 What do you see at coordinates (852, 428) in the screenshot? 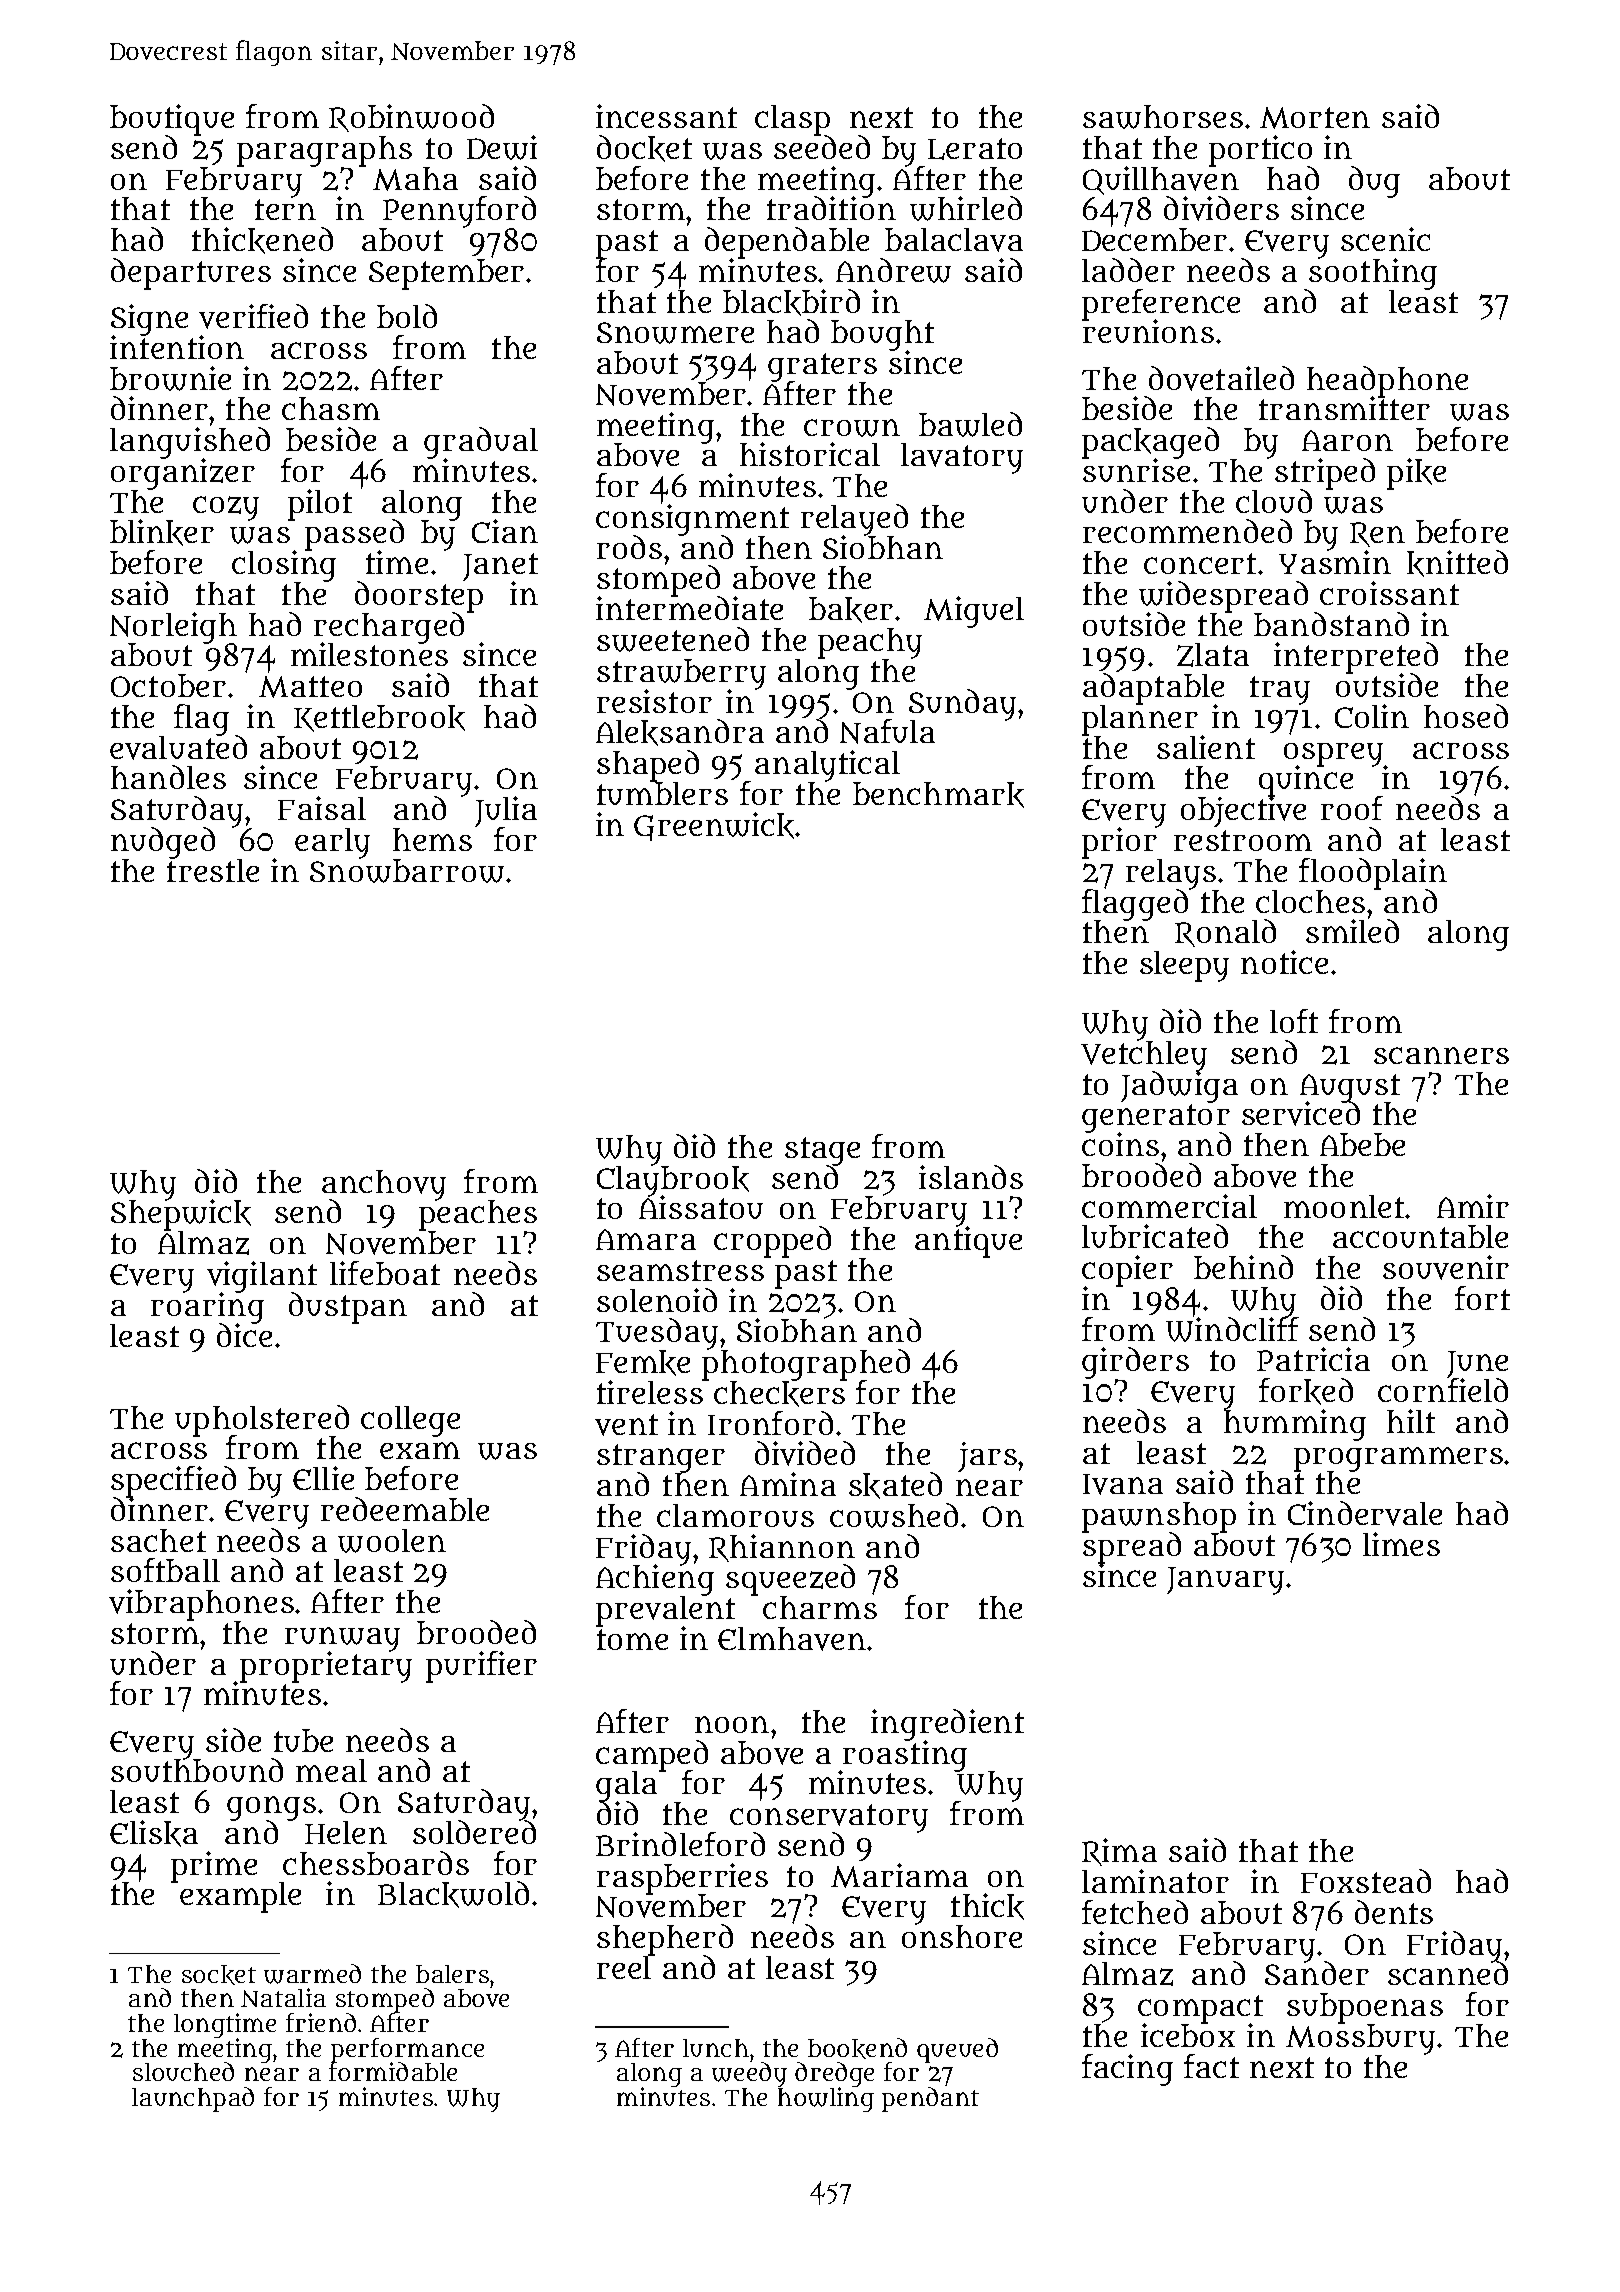
I see `crown` at bounding box center [852, 428].
